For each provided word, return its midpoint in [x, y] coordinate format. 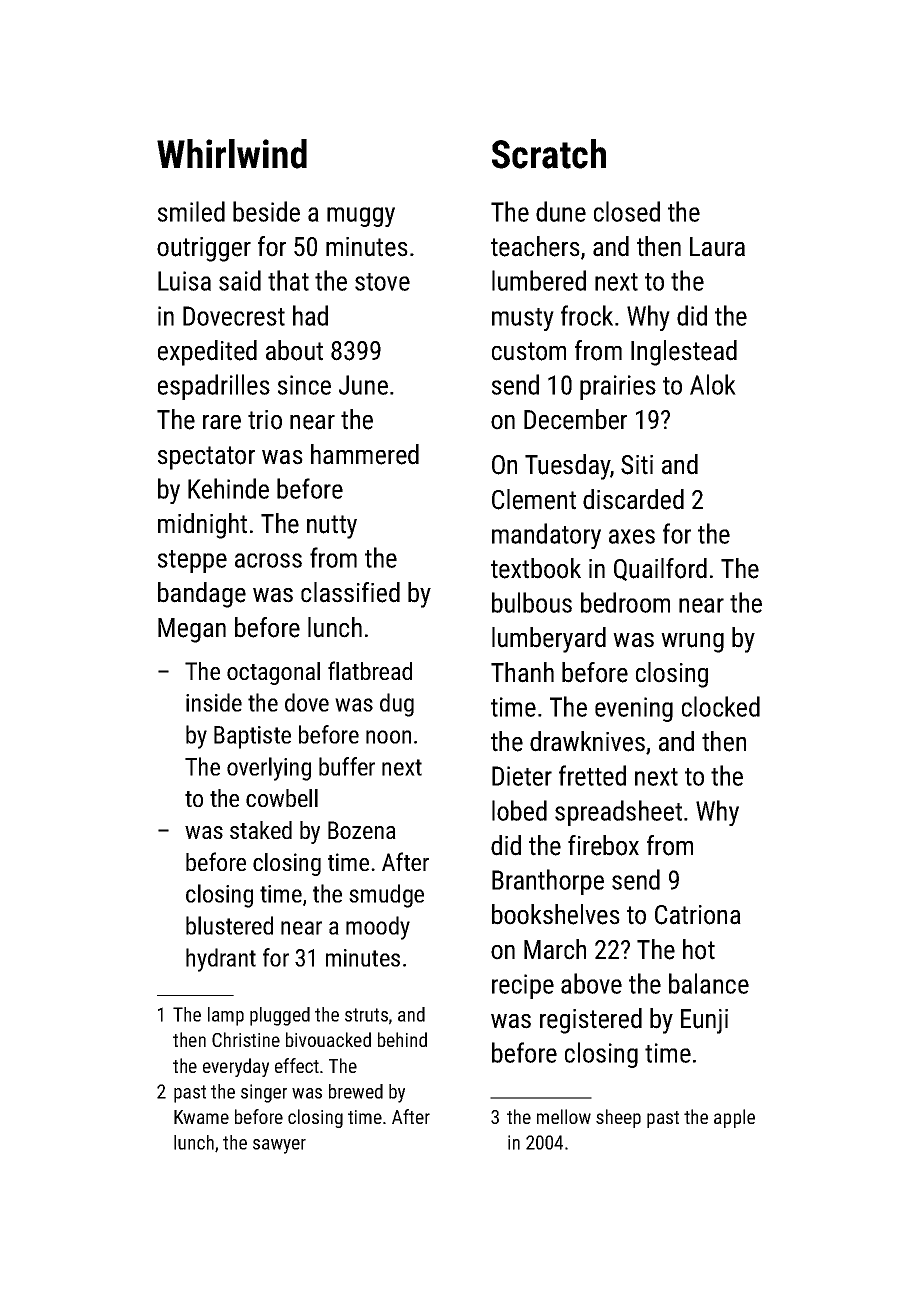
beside [266, 211]
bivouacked [328, 1039]
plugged [280, 1016]
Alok [713, 384]
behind [402, 1039]
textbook [536, 568]
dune [561, 211]
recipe [523, 986]
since [304, 385]
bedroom [625, 602]
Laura [717, 247]
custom [529, 351]
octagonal [273, 673]
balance [709, 983]
